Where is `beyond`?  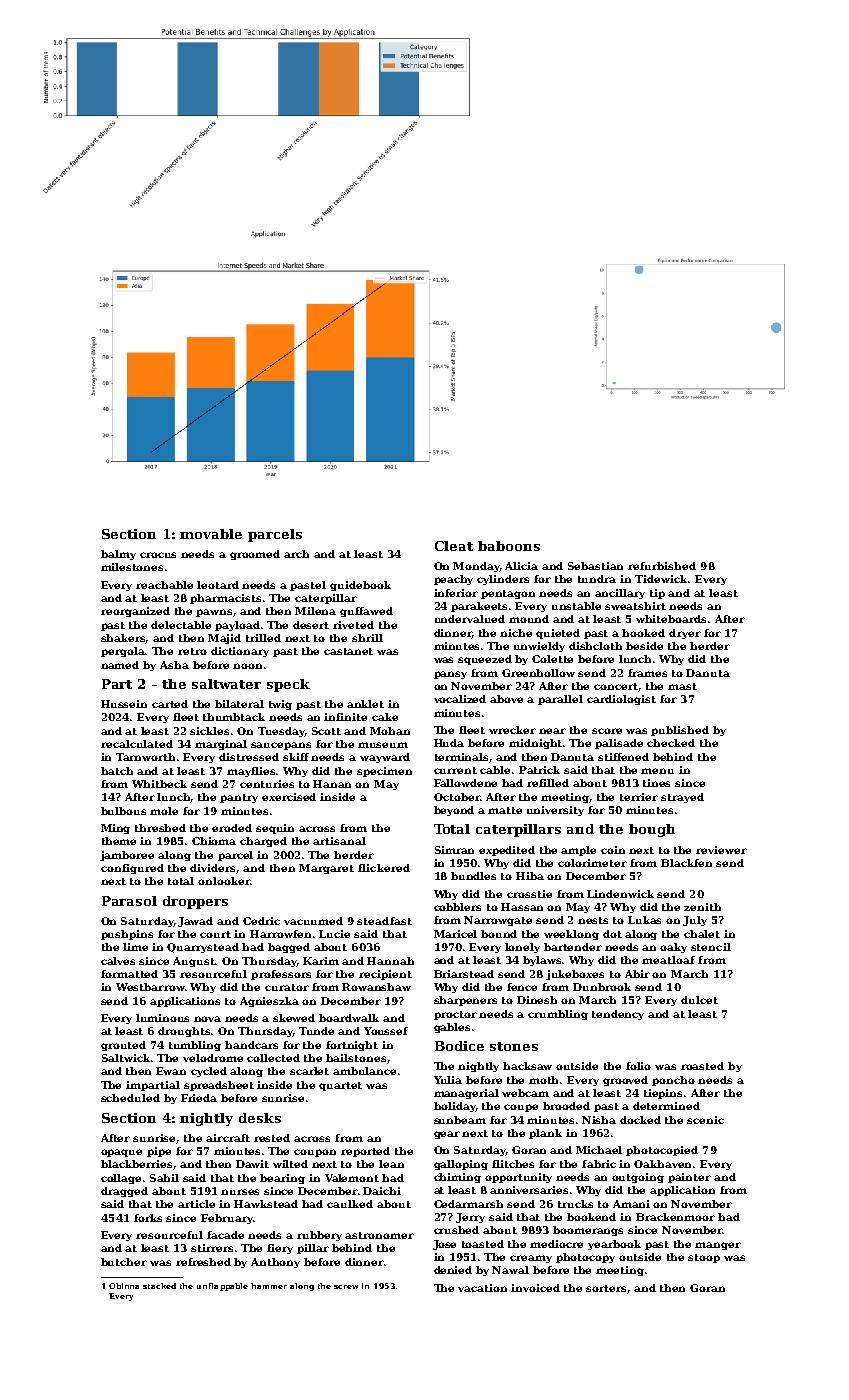
beyond is located at coordinates (454, 811).
